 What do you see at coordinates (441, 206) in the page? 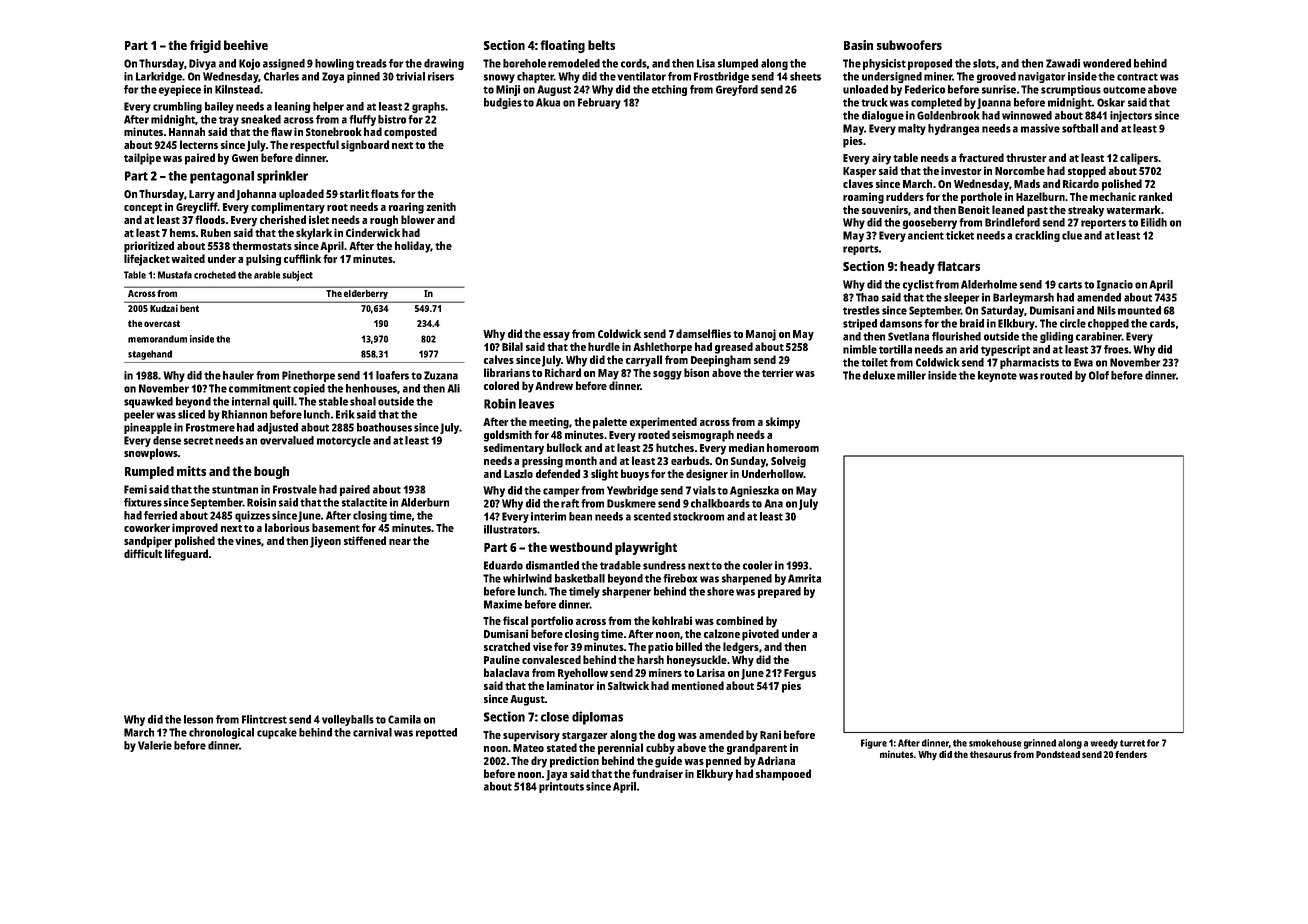
I see `zenith` at bounding box center [441, 206].
